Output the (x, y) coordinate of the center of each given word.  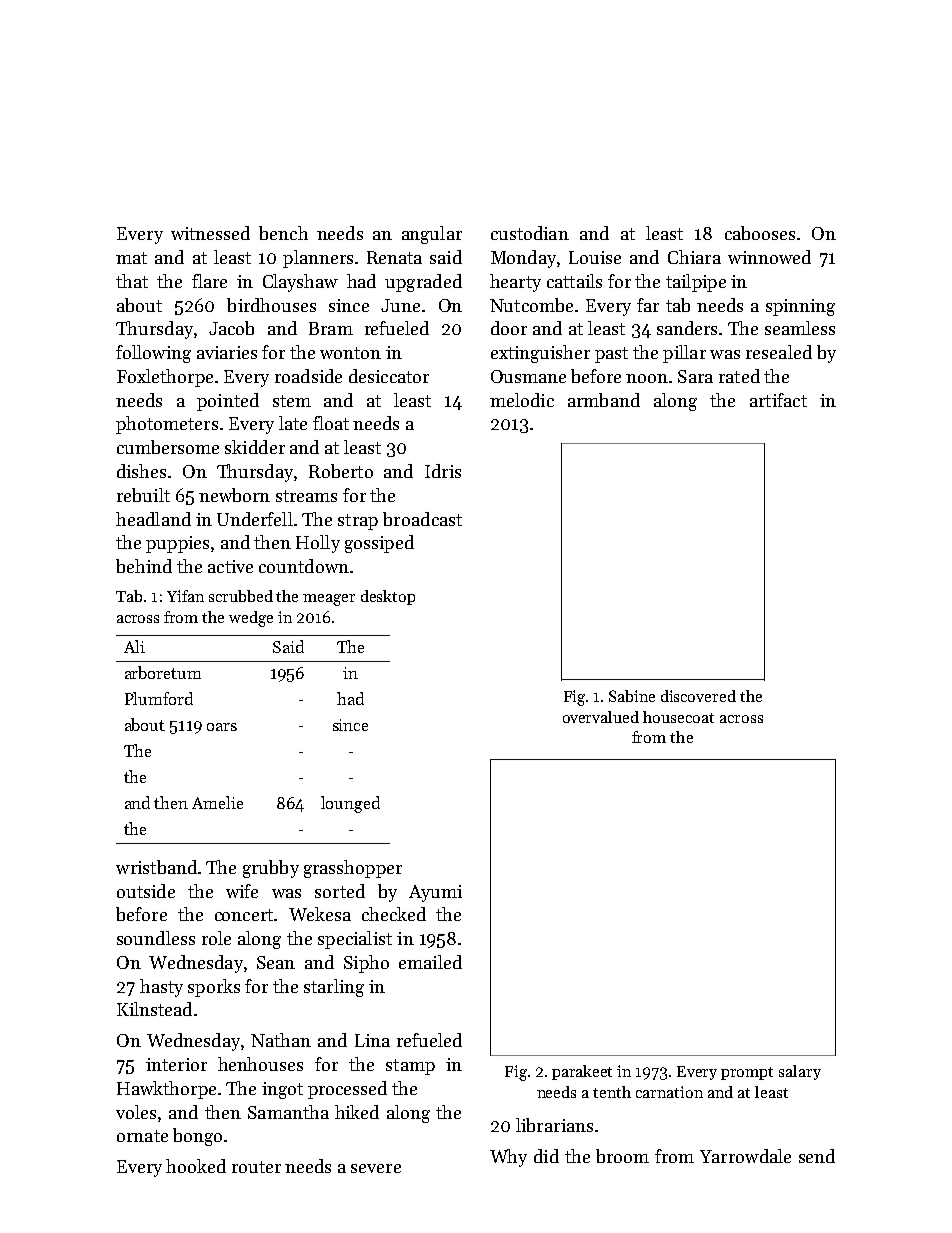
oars (222, 727)
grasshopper (353, 869)
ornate (142, 1136)
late (293, 423)
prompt (747, 1073)
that (132, 281)
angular (432, 235)
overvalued (601, 717)
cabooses (760, 233)
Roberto (341, 471)
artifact (778, 400)
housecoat (678, 717)
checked (394, 914)
